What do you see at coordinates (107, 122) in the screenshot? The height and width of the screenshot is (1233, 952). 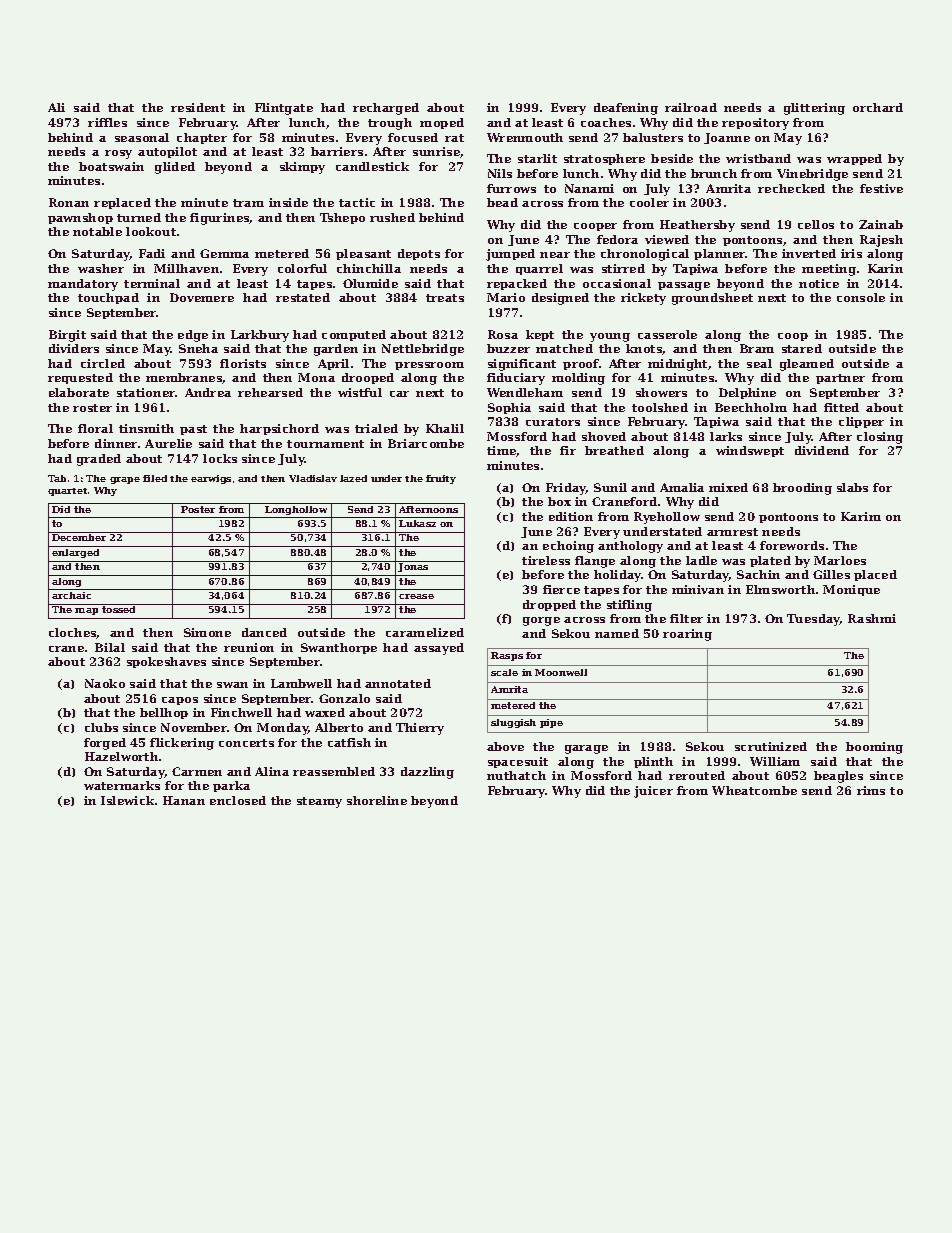 I see `riffles` at bounding box center [107, 122].
